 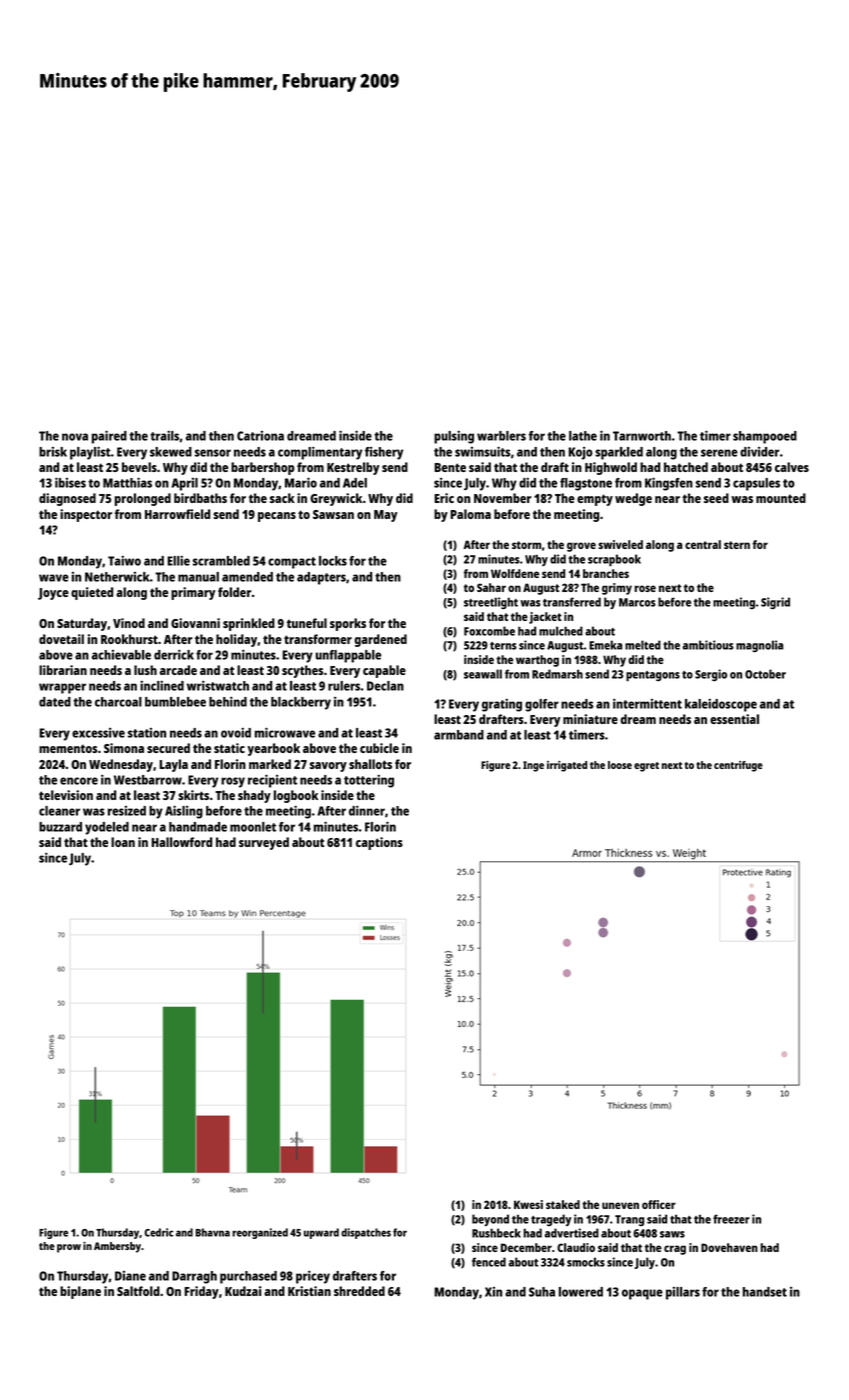 I want to click on essential, so click(x=734, y=719).
